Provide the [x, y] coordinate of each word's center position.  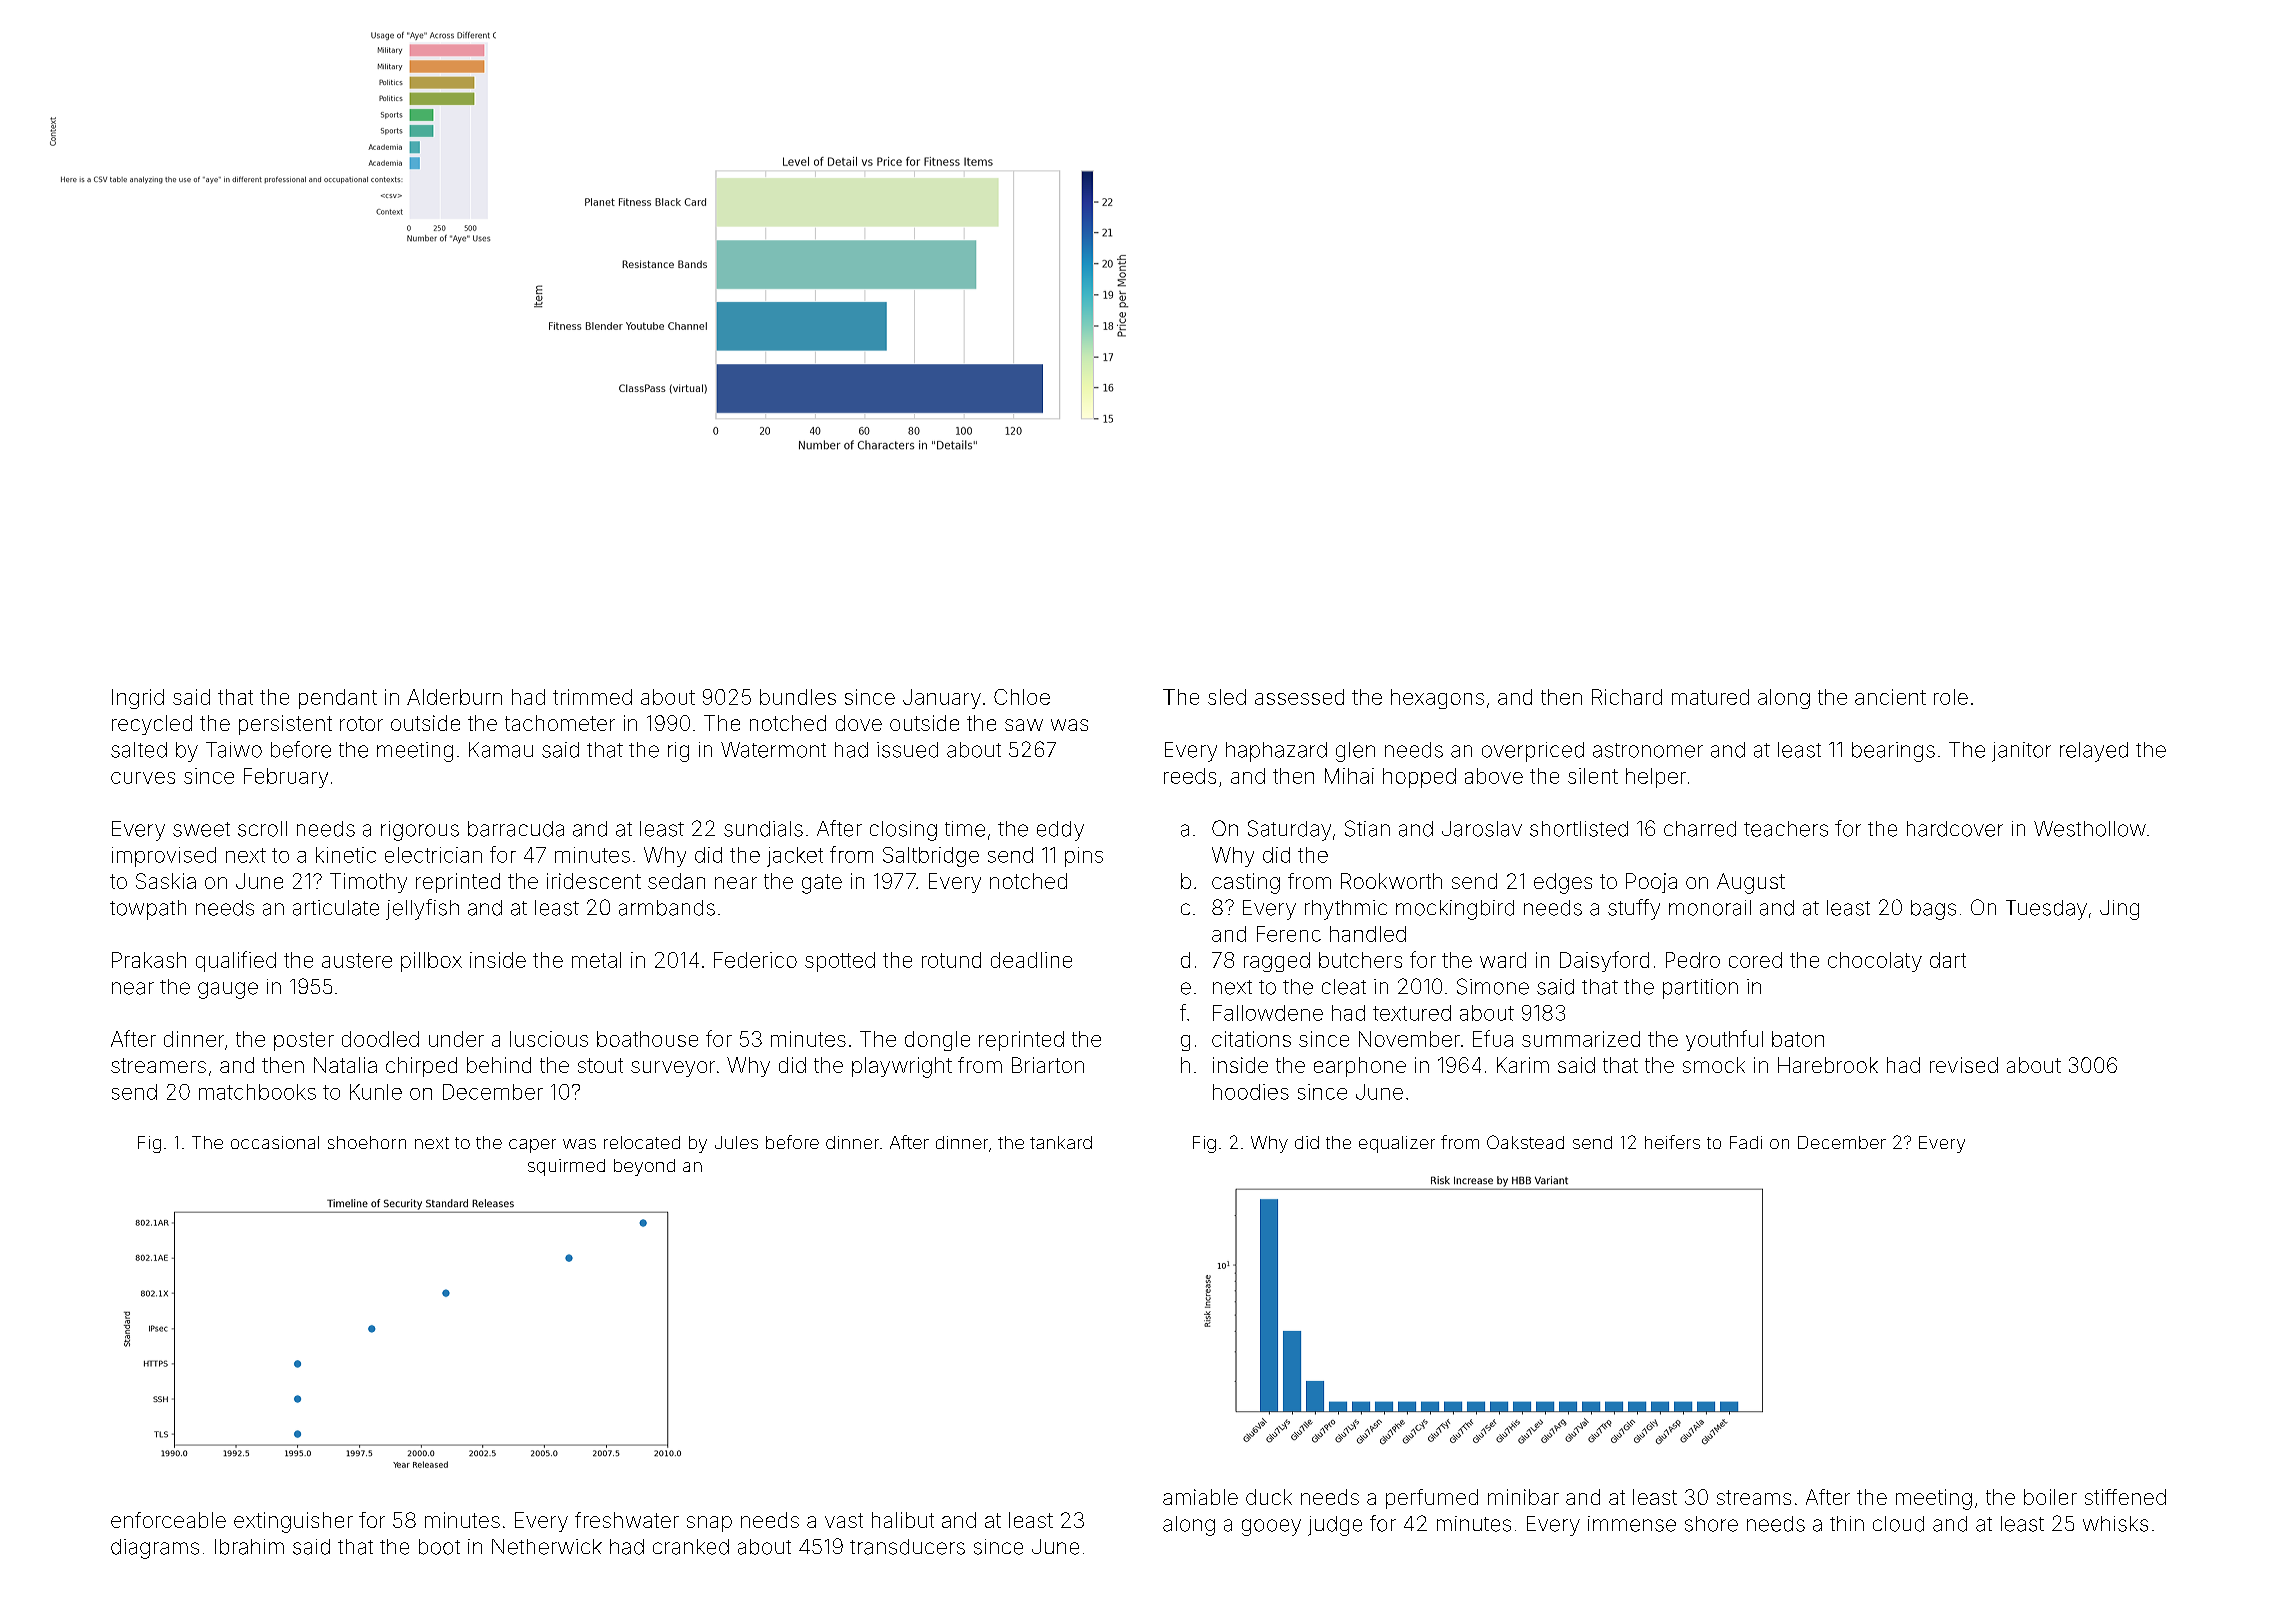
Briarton [1048, 1065]
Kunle [376, 1092]
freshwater [627, 1520]
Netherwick [547, 1547]
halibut [903, 1520]
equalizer [1397, 1144]
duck [1269, 1497]
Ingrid [138, 699]
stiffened [2125, 1497]
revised [1964, 1065]
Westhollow [2090, 829]
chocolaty [1875, 962]
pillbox [431, 962]
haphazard [1276, 752]
